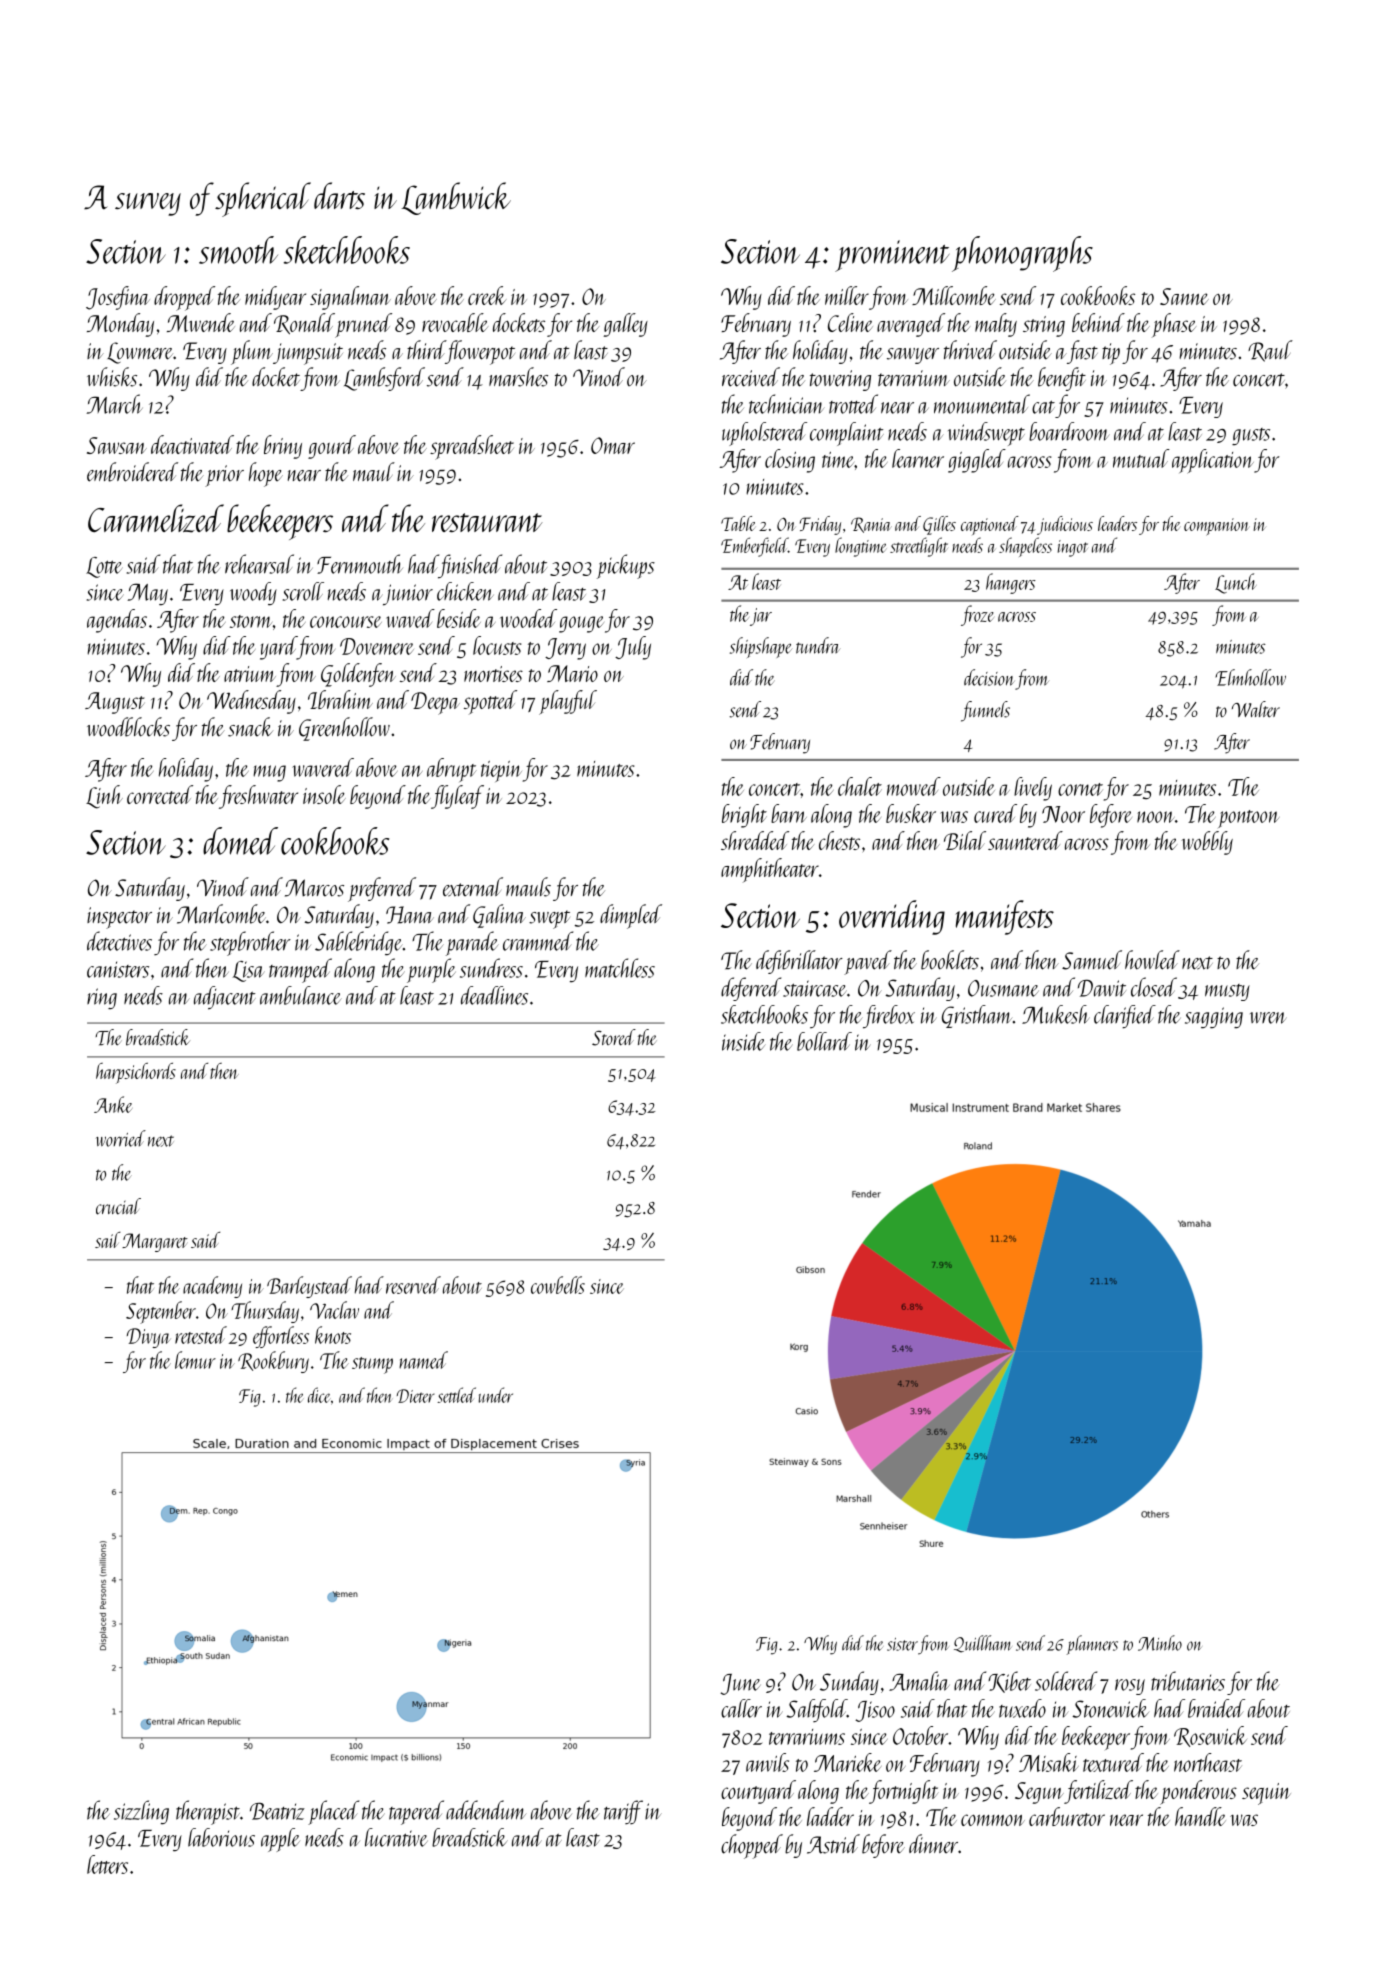  I want to click on mortises, so click(493, 674).
